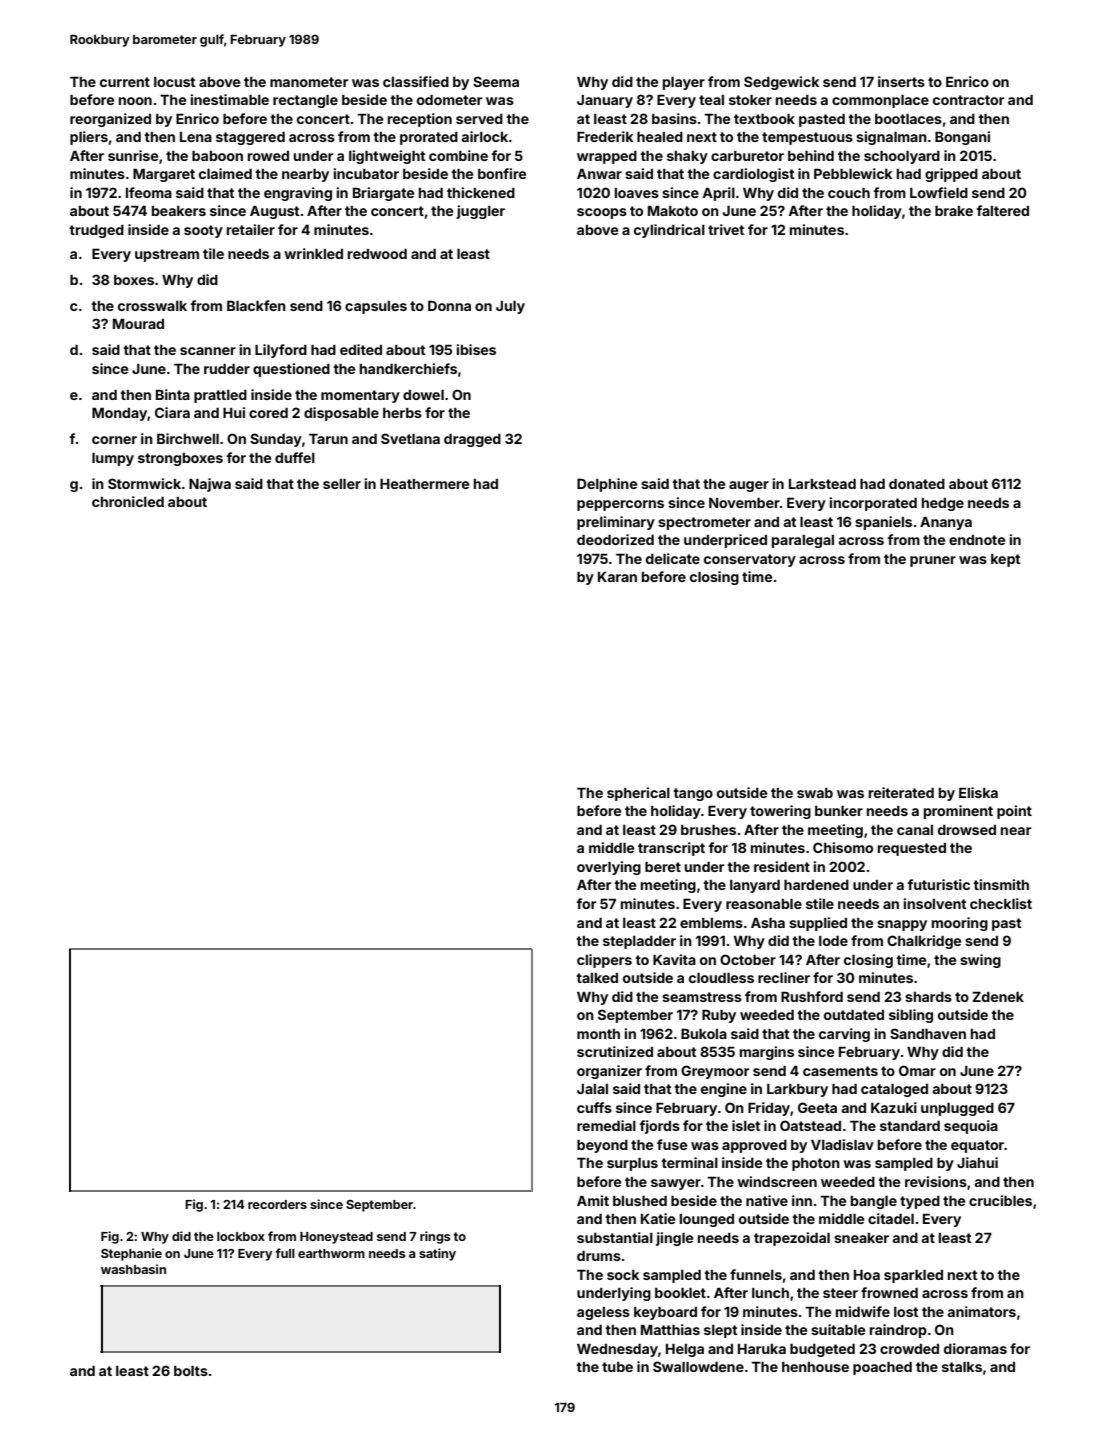 The width and height of the screenshot is (1109, 1435). Describe the element at coordinates (617, 1367) in the screenshot. I see `tube` at that location.
